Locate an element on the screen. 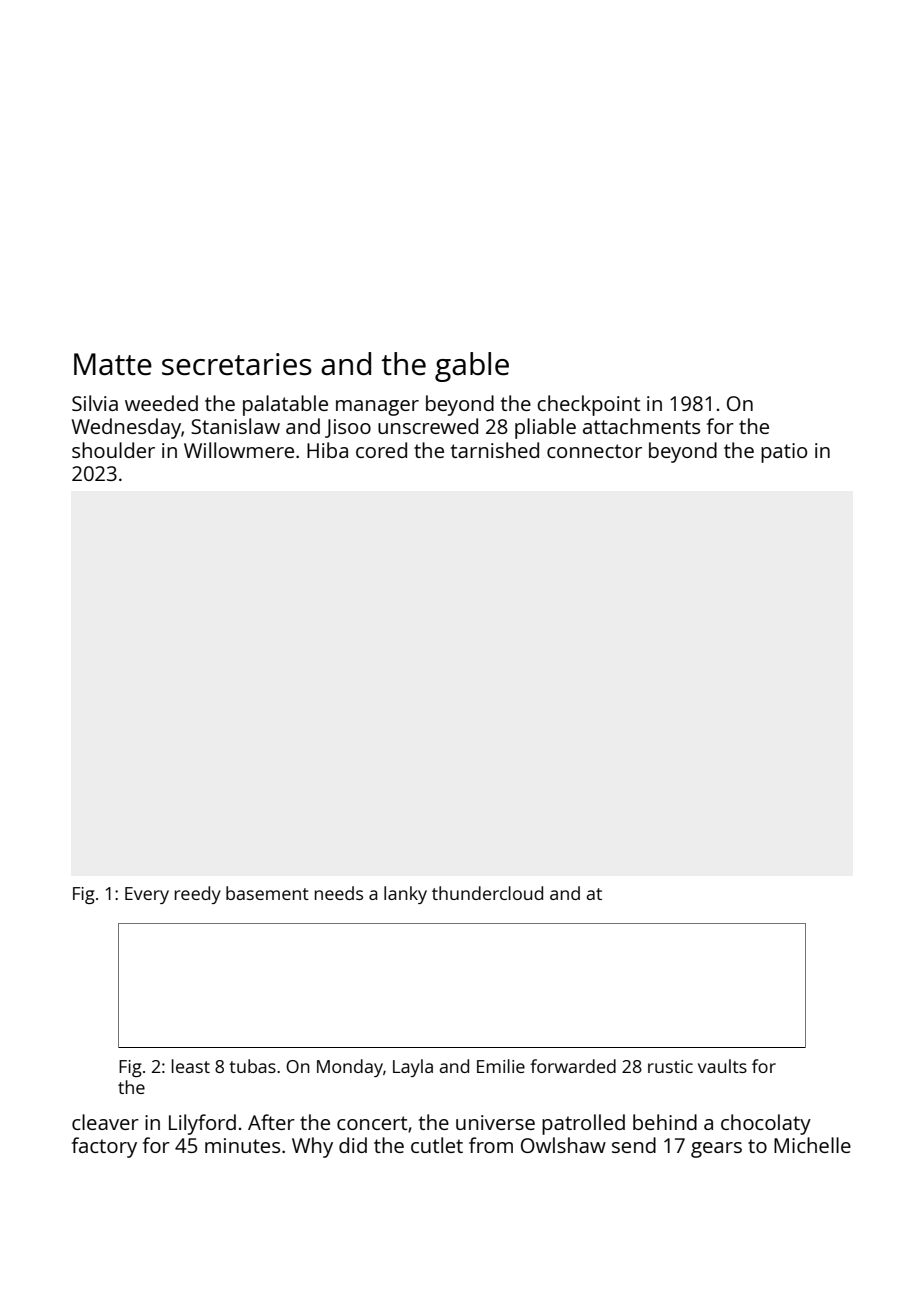  lanky is located at coordinates (405, 895).
